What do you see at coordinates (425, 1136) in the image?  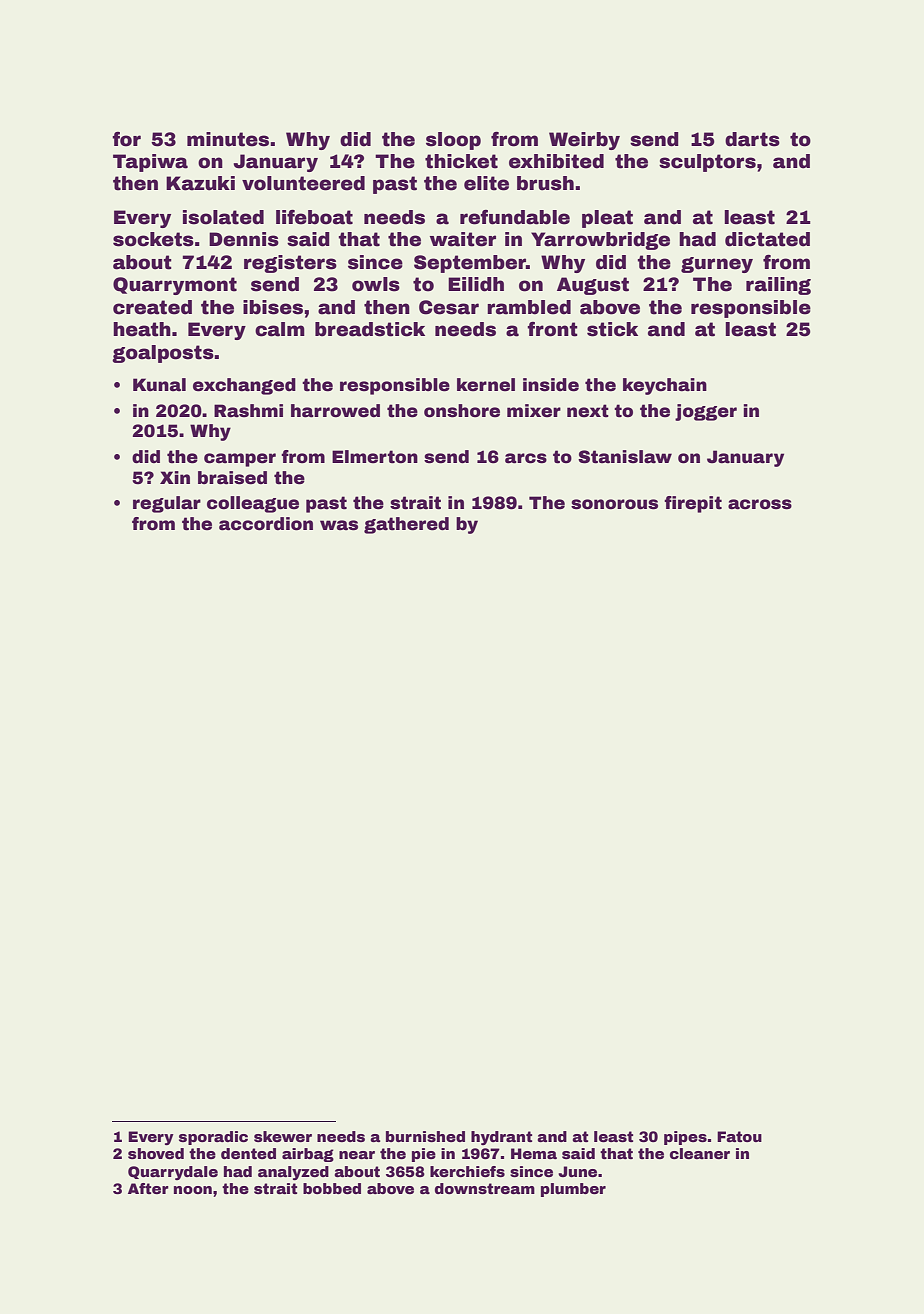 I see `burnished` at bounding box center [425, 1136].
